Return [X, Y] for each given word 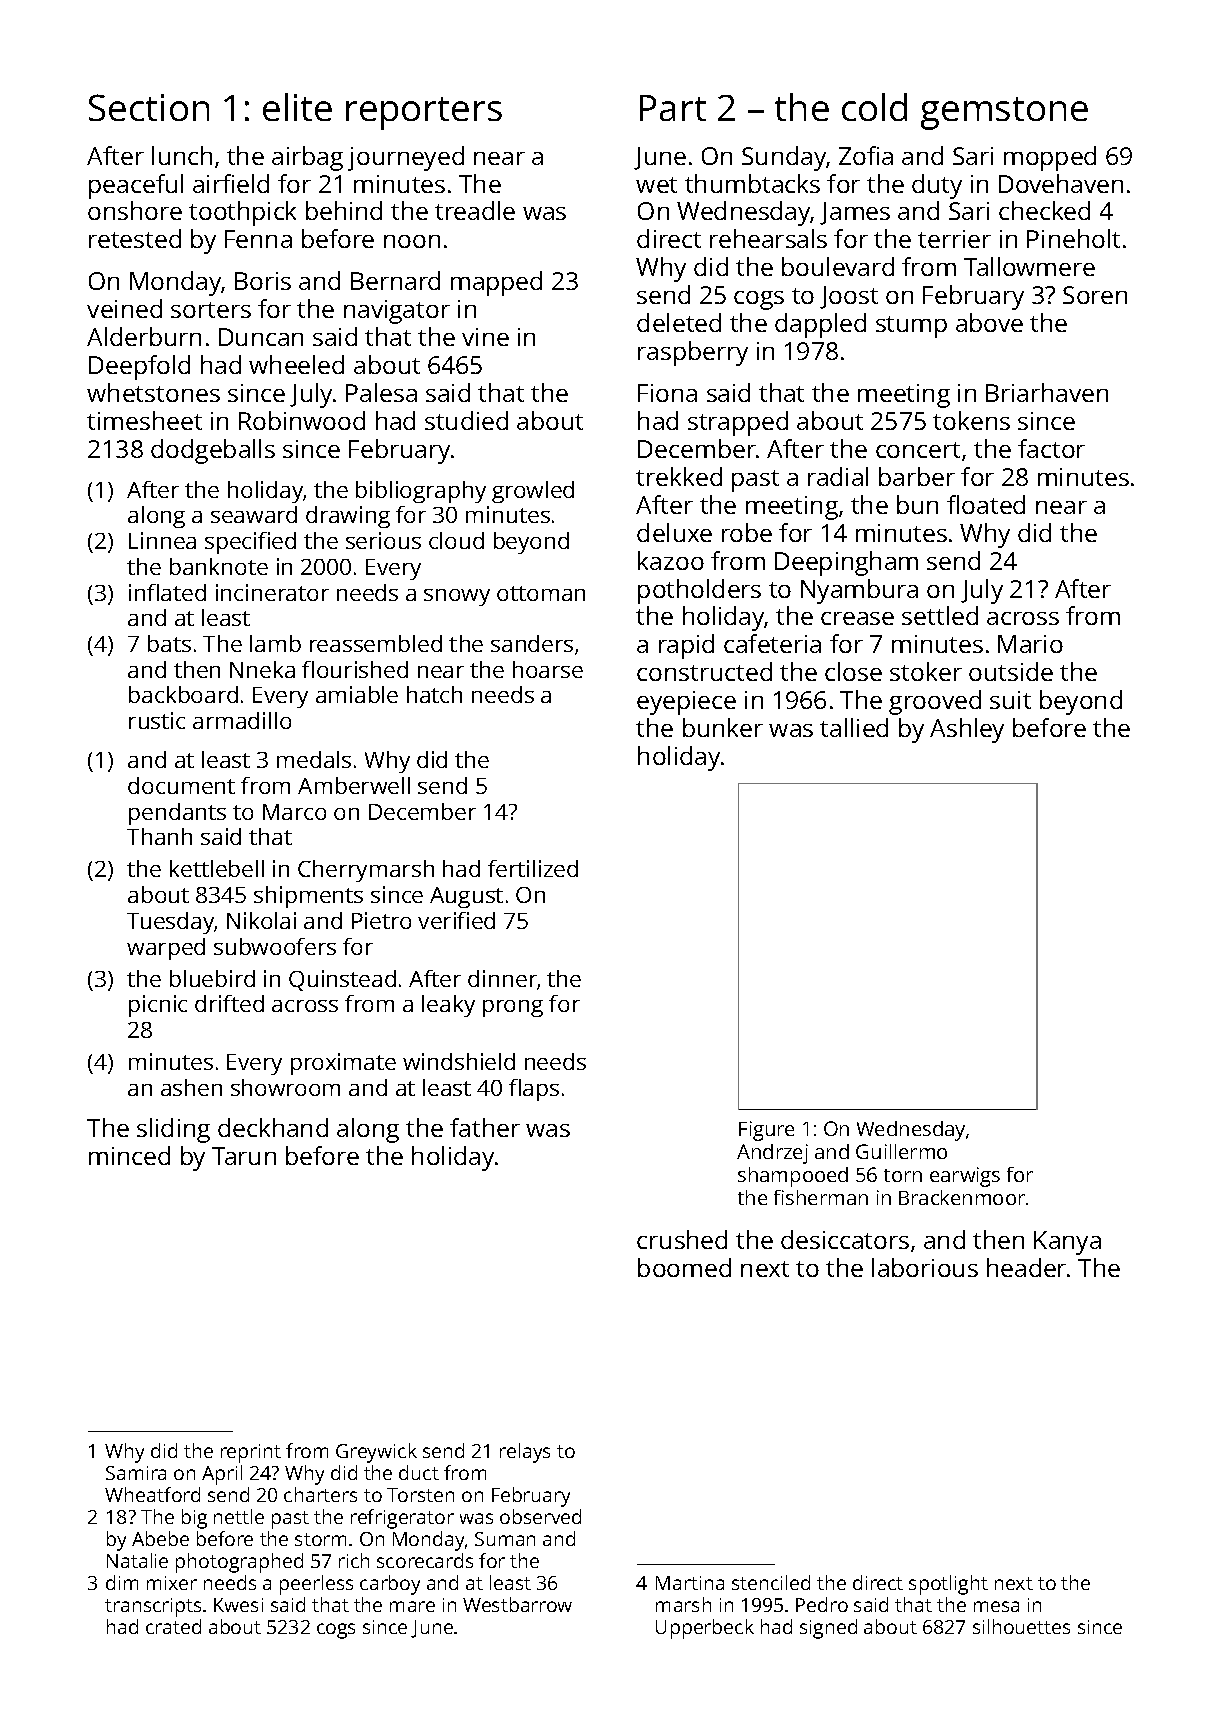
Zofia [866, 155]
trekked [679, 476]
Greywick [376, 1453]
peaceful [136, 186]
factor [1051, 448]
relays [525, 1453]
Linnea [162, 540]
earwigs [965, 1177]
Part [673, 108]
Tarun [244, 1156]
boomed [684, 1267]
